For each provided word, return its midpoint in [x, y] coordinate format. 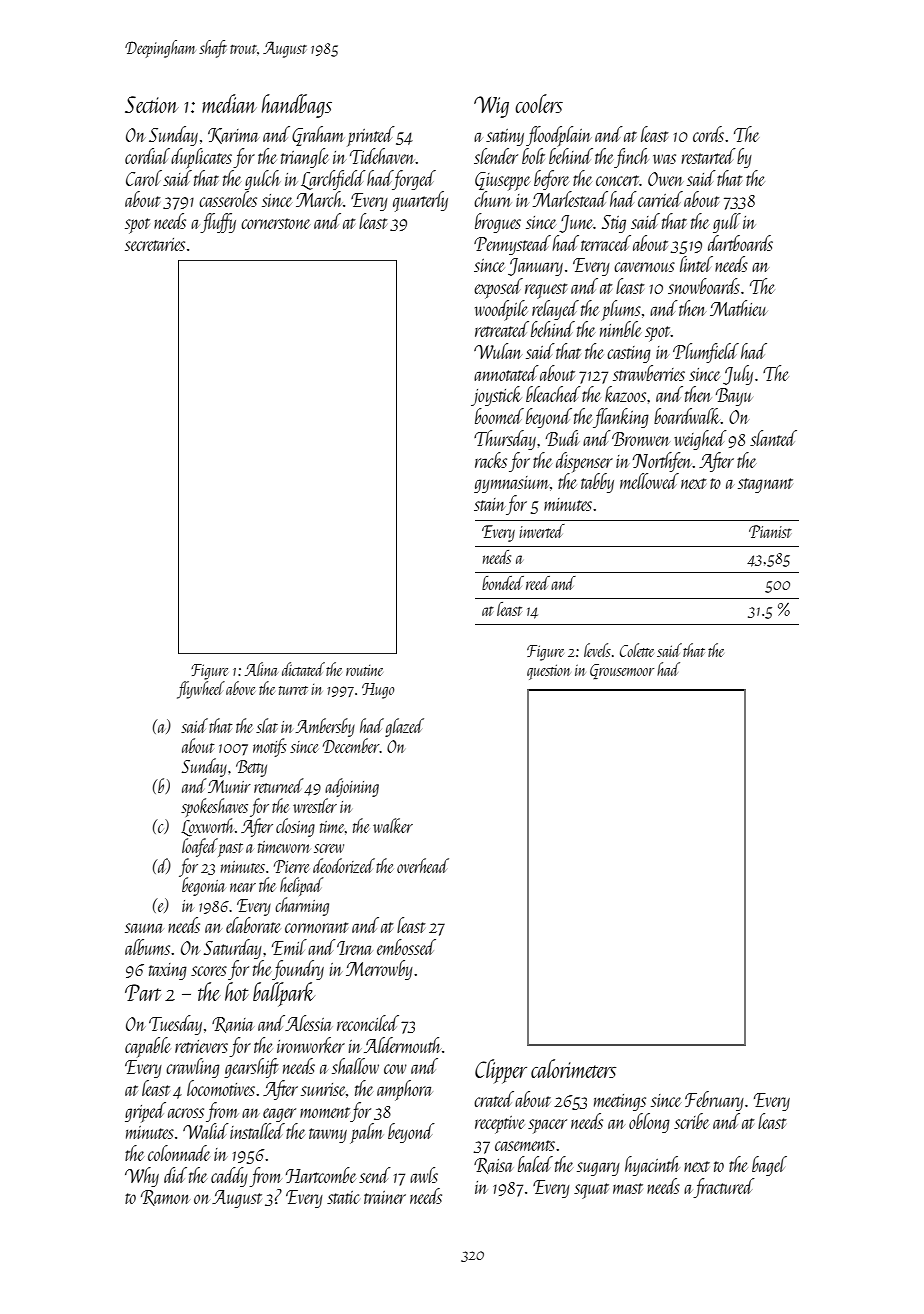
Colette [637, 650]
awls [424, 1175]
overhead [423, 865]
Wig [491, 107]
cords [708, 134]
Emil [289, 947]
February [714, 1101]
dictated [303, 669]
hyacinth [652, 1166]
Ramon [165, 1198]
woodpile [501, 310]
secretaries [155, 244]
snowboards [704, 286]
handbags [297, 106]
